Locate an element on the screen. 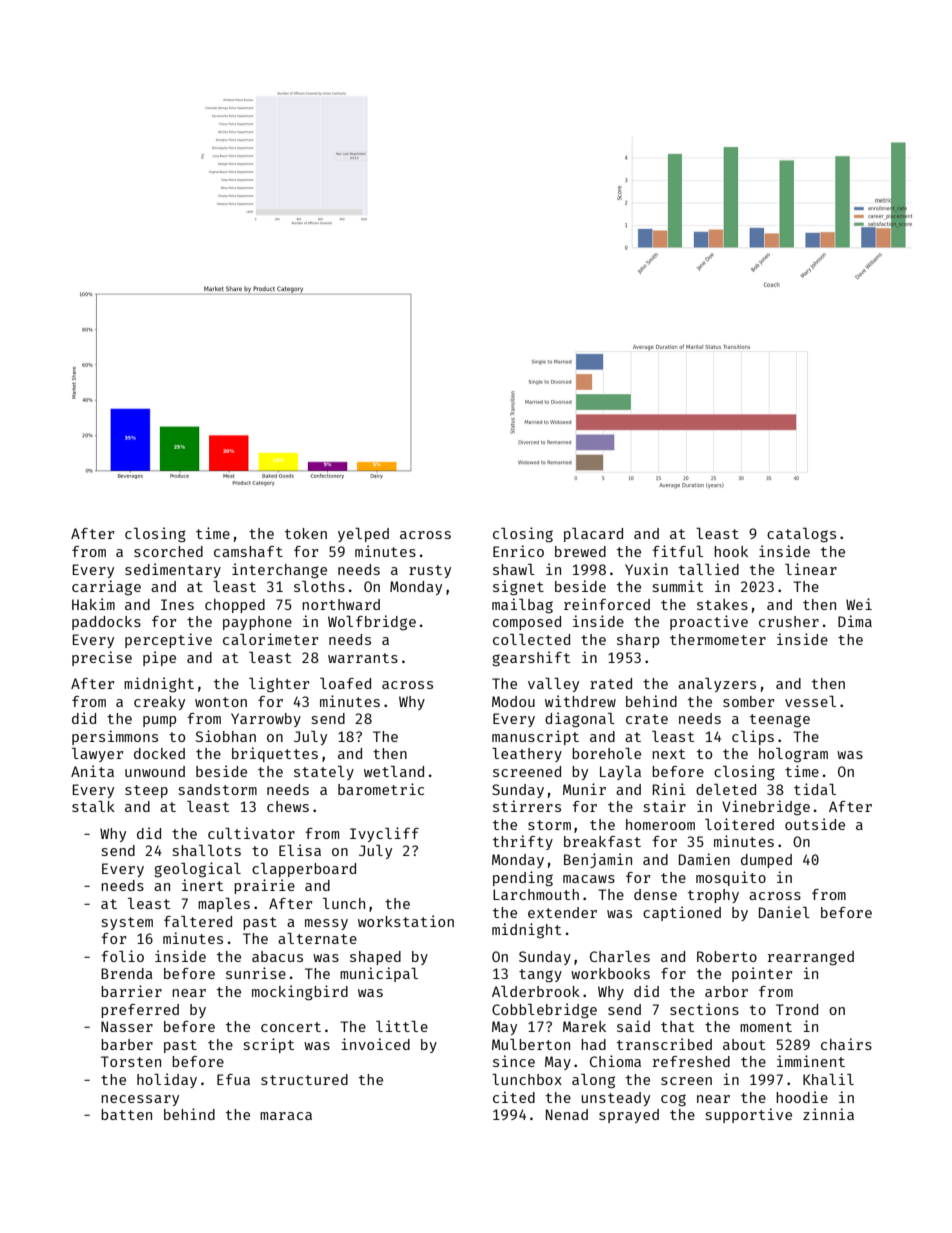 The width and height of the screenshot is (952, 1233). wonton is located at coordinates (221, 702).
